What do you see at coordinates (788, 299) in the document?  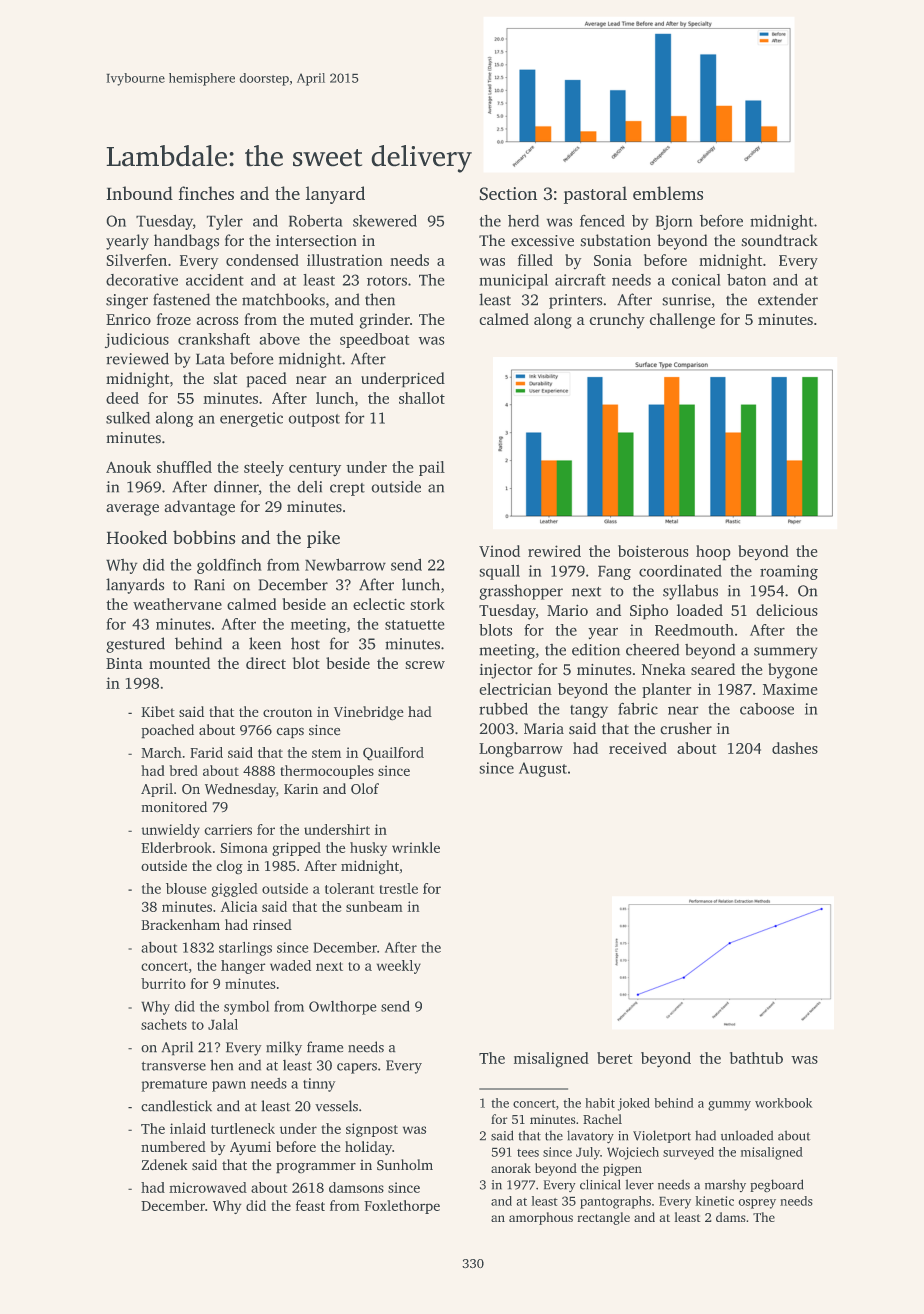 I see `extender` at bounding box center [788, 299].
